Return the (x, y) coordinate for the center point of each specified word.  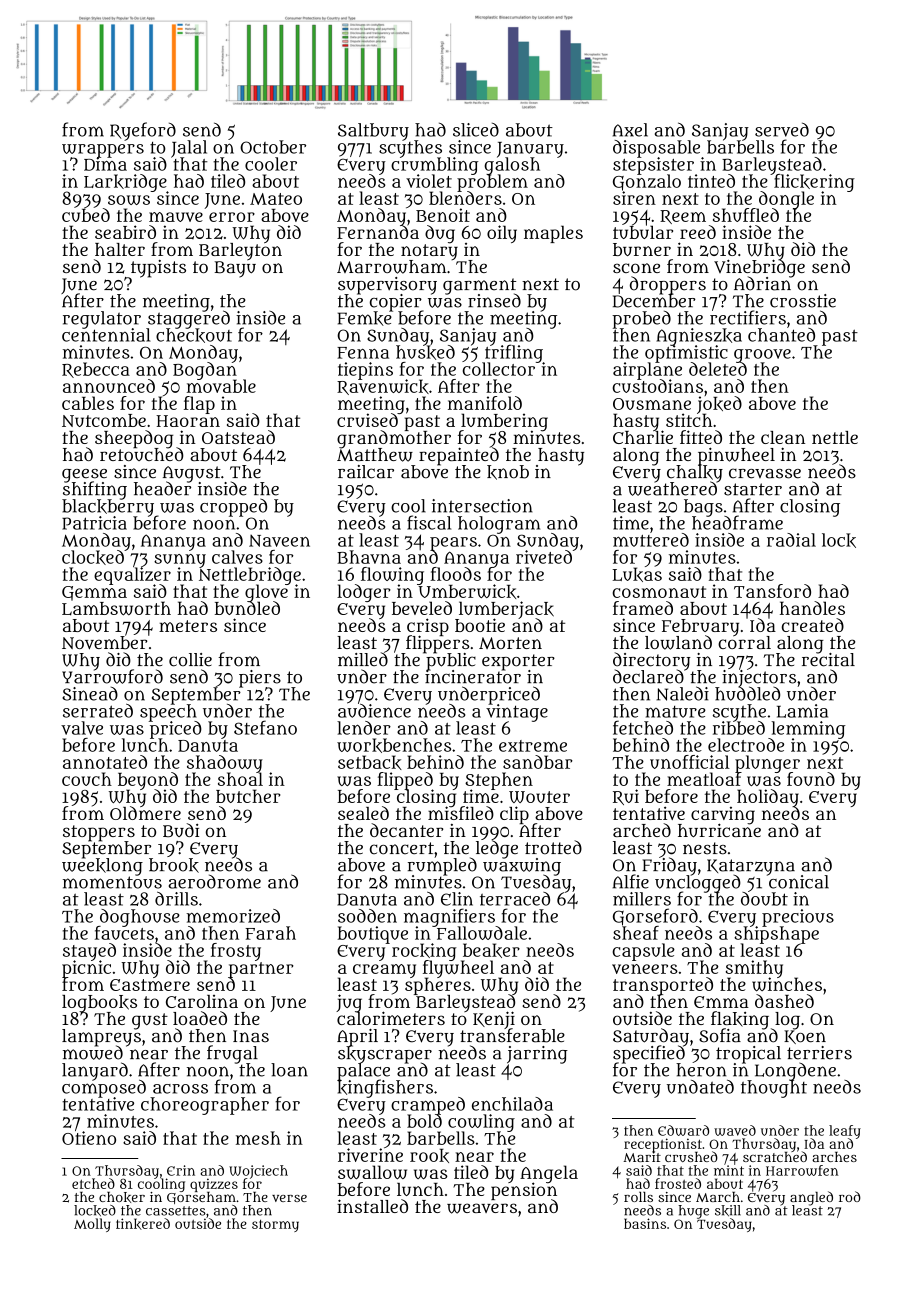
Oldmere (145, 813)
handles (812, 608)
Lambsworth (116, 608)
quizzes (214, 1185)
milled (363, 660)
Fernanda (378, 232)
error (232, 217)
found (811, 779)
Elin (457, 899)
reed (698, 232)
